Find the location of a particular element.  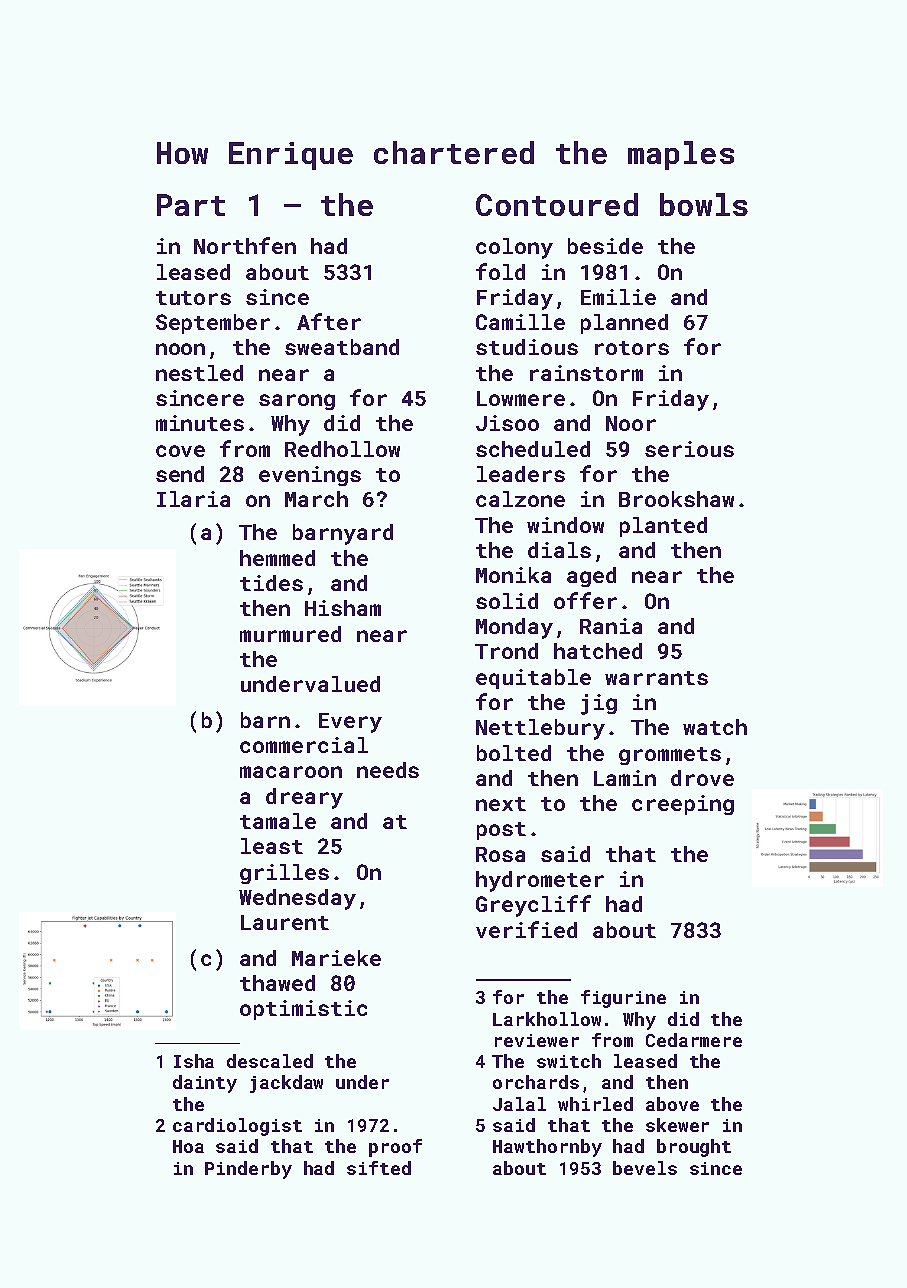

creeping is located at coordinates (683, 805).
